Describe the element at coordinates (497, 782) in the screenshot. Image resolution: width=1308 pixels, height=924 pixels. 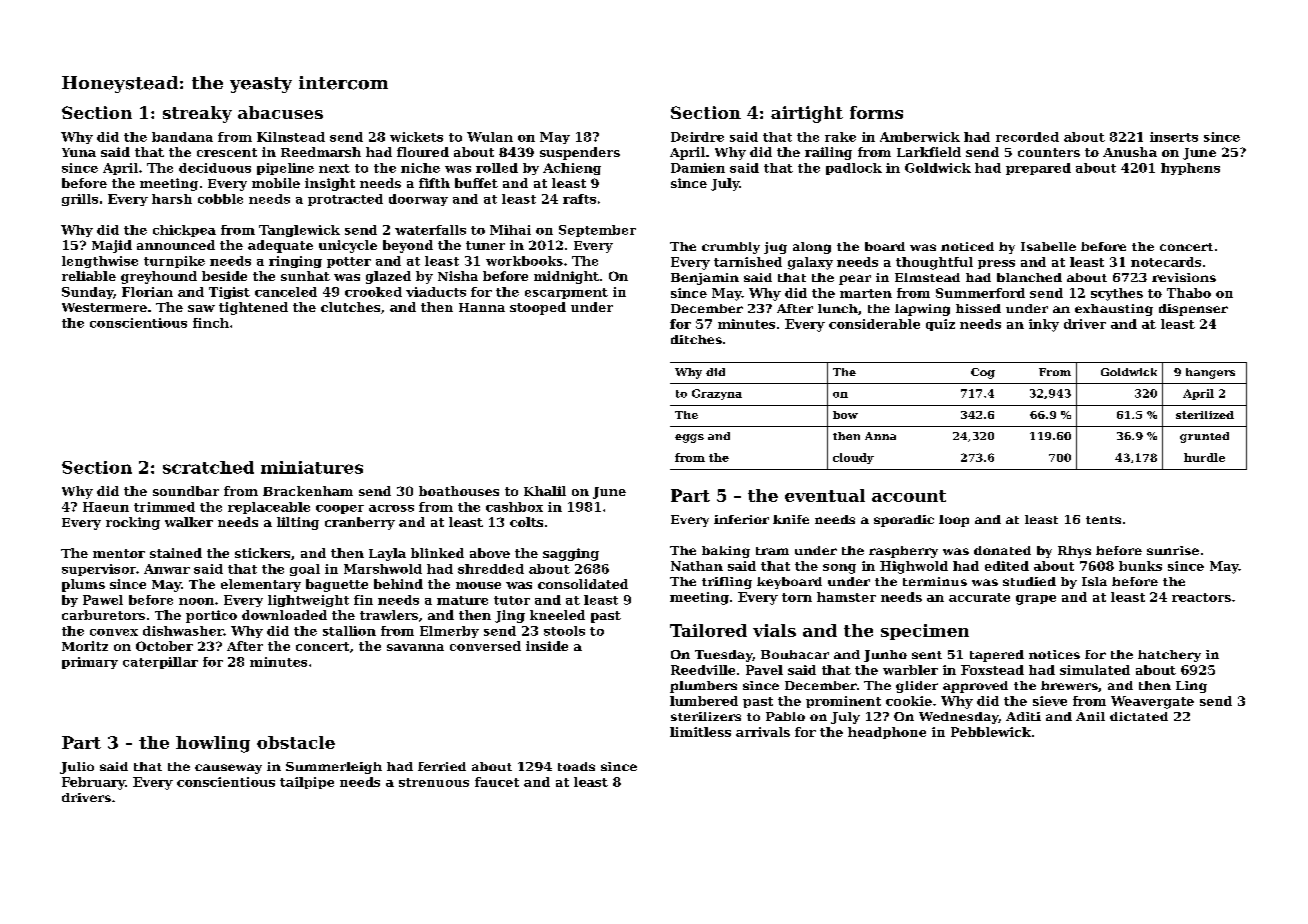
I see `faucet` at that location.
